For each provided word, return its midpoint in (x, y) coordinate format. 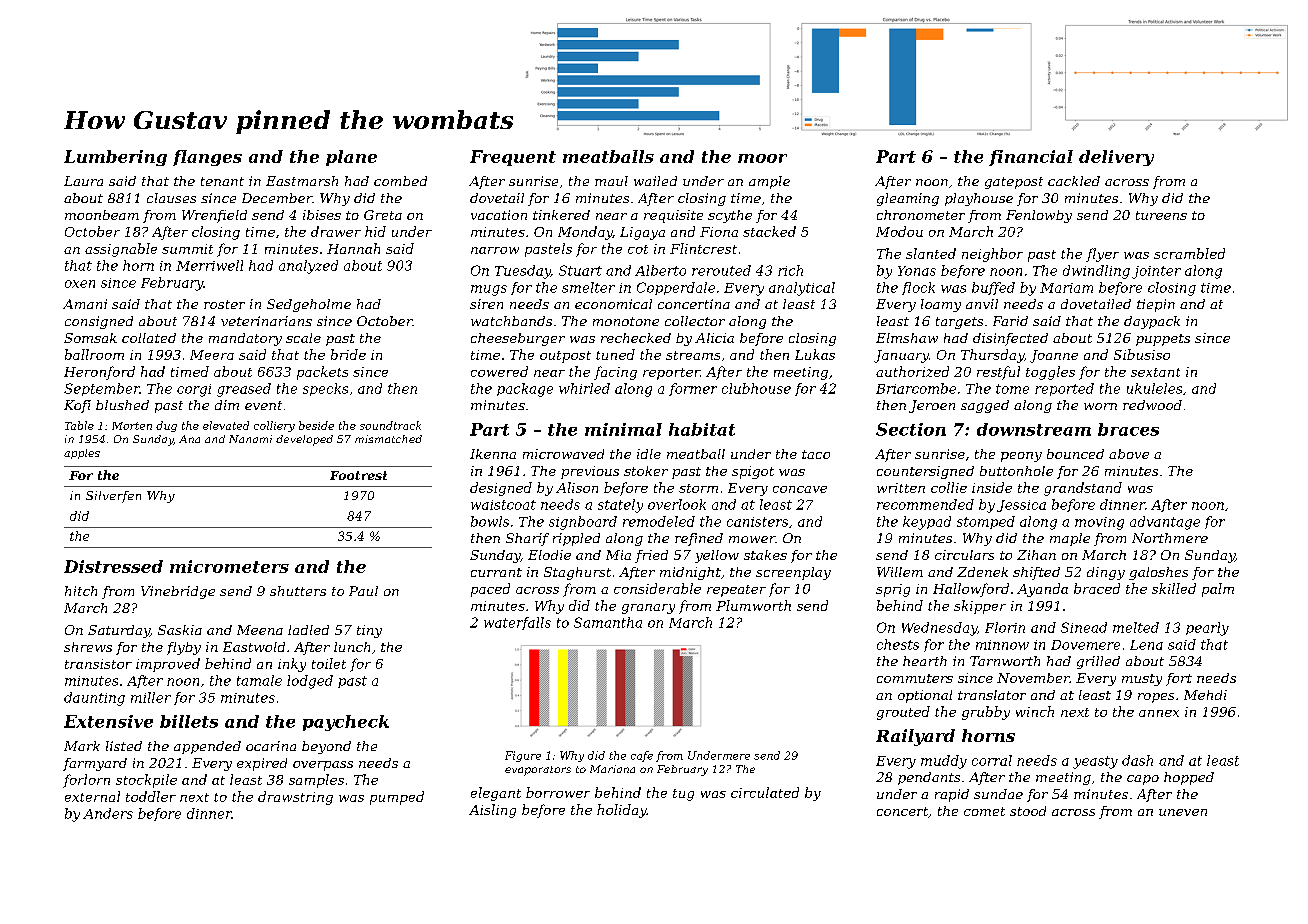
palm (1218, 590)
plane (351, 158)
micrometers (229, 566)
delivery (1116, 158)
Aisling (492, 811)
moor (762, 158)
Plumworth (753, 605)
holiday (622, 811)
